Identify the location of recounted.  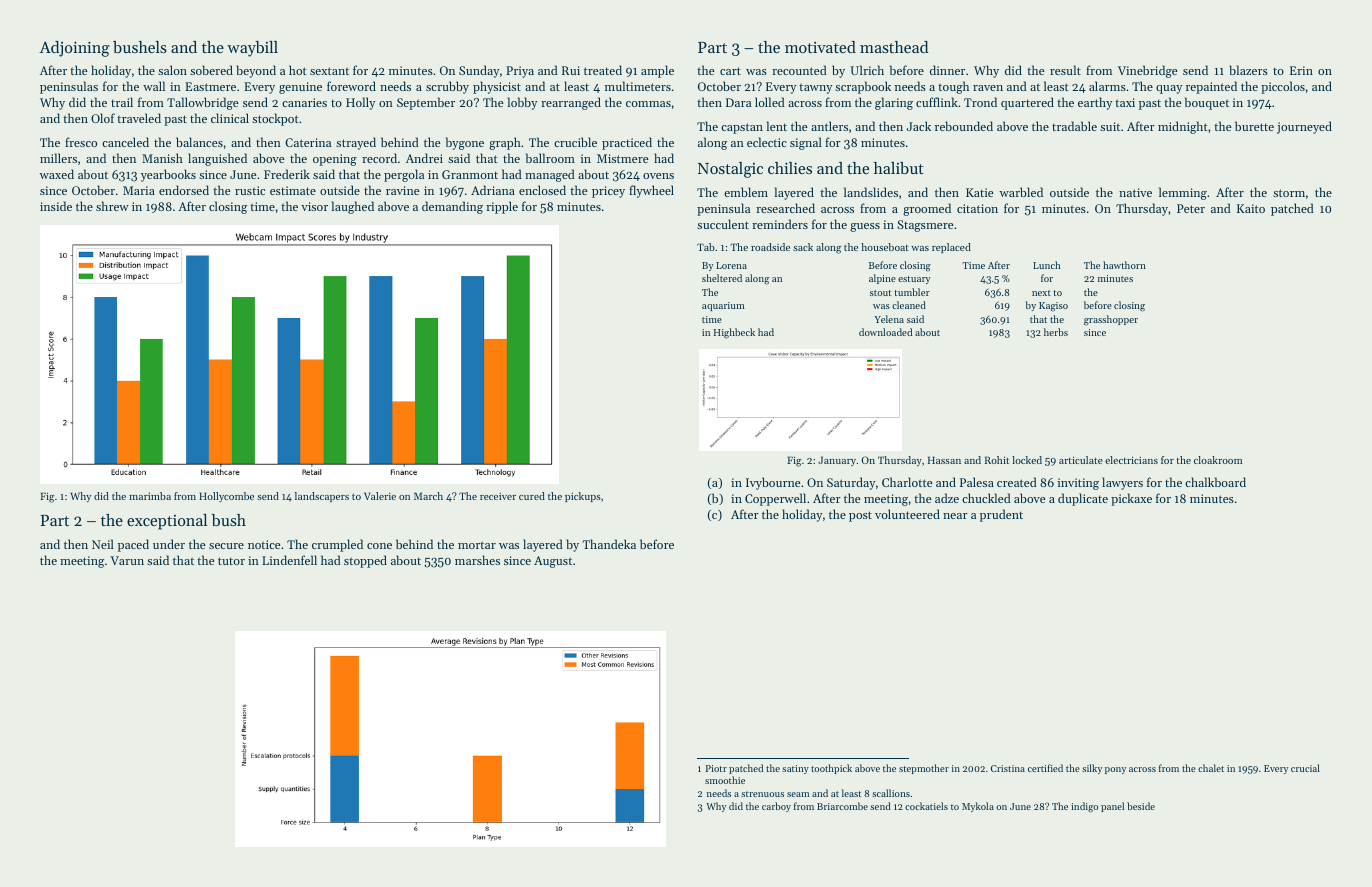
(799, 70).
